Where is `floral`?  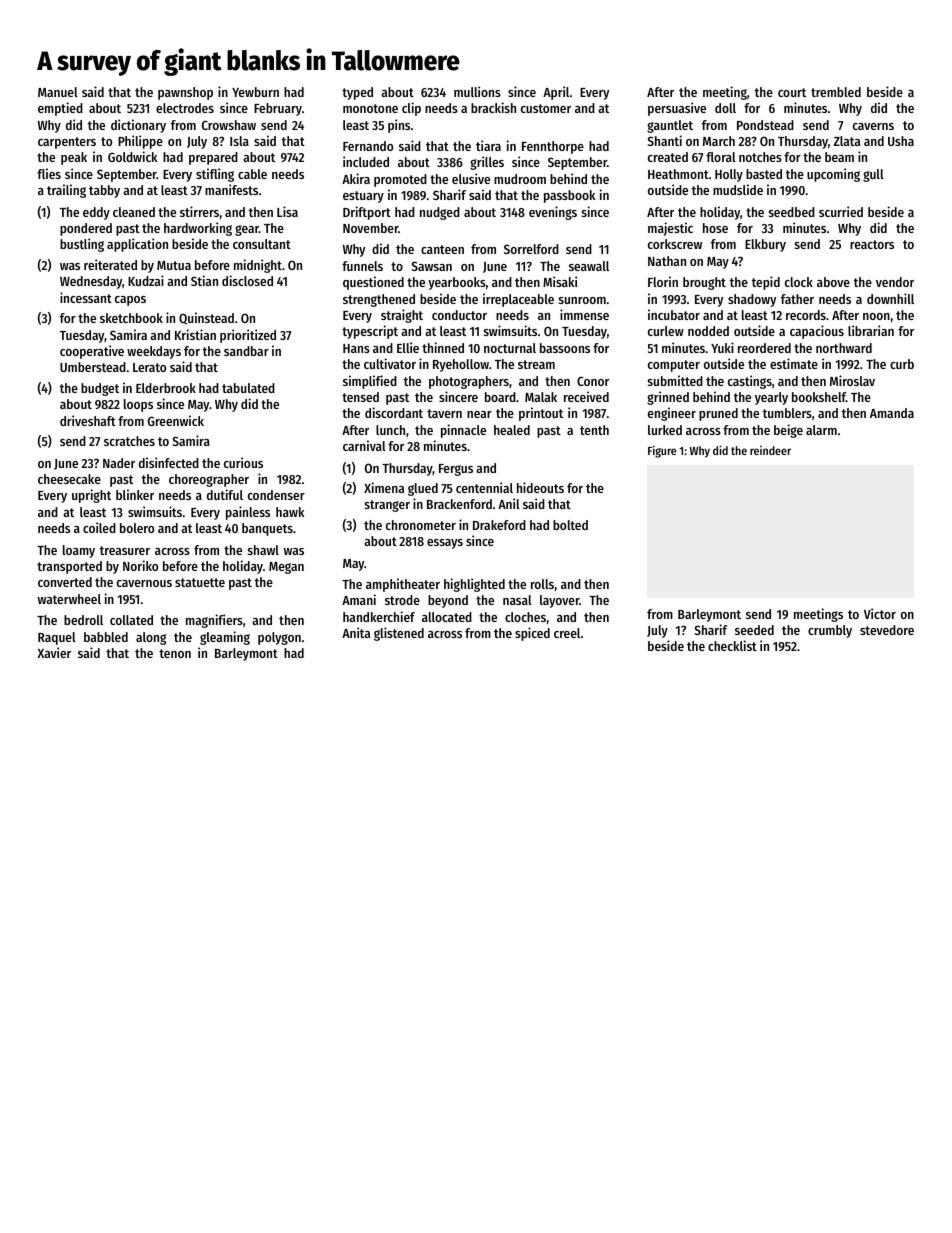
floral is located at coordinates (721, 157).
